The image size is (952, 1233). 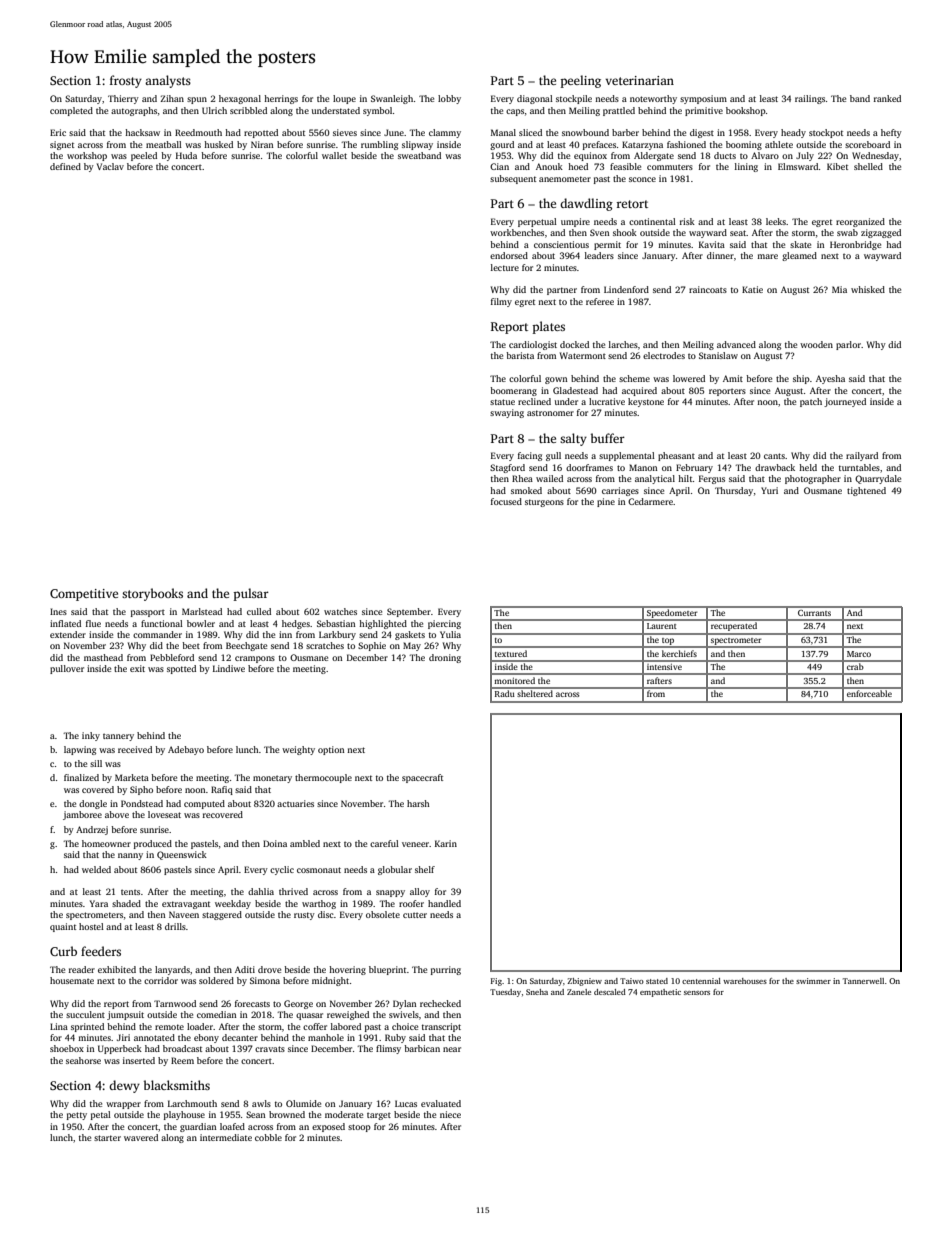 I want to click on whisked, so click(x=868, y=289).
